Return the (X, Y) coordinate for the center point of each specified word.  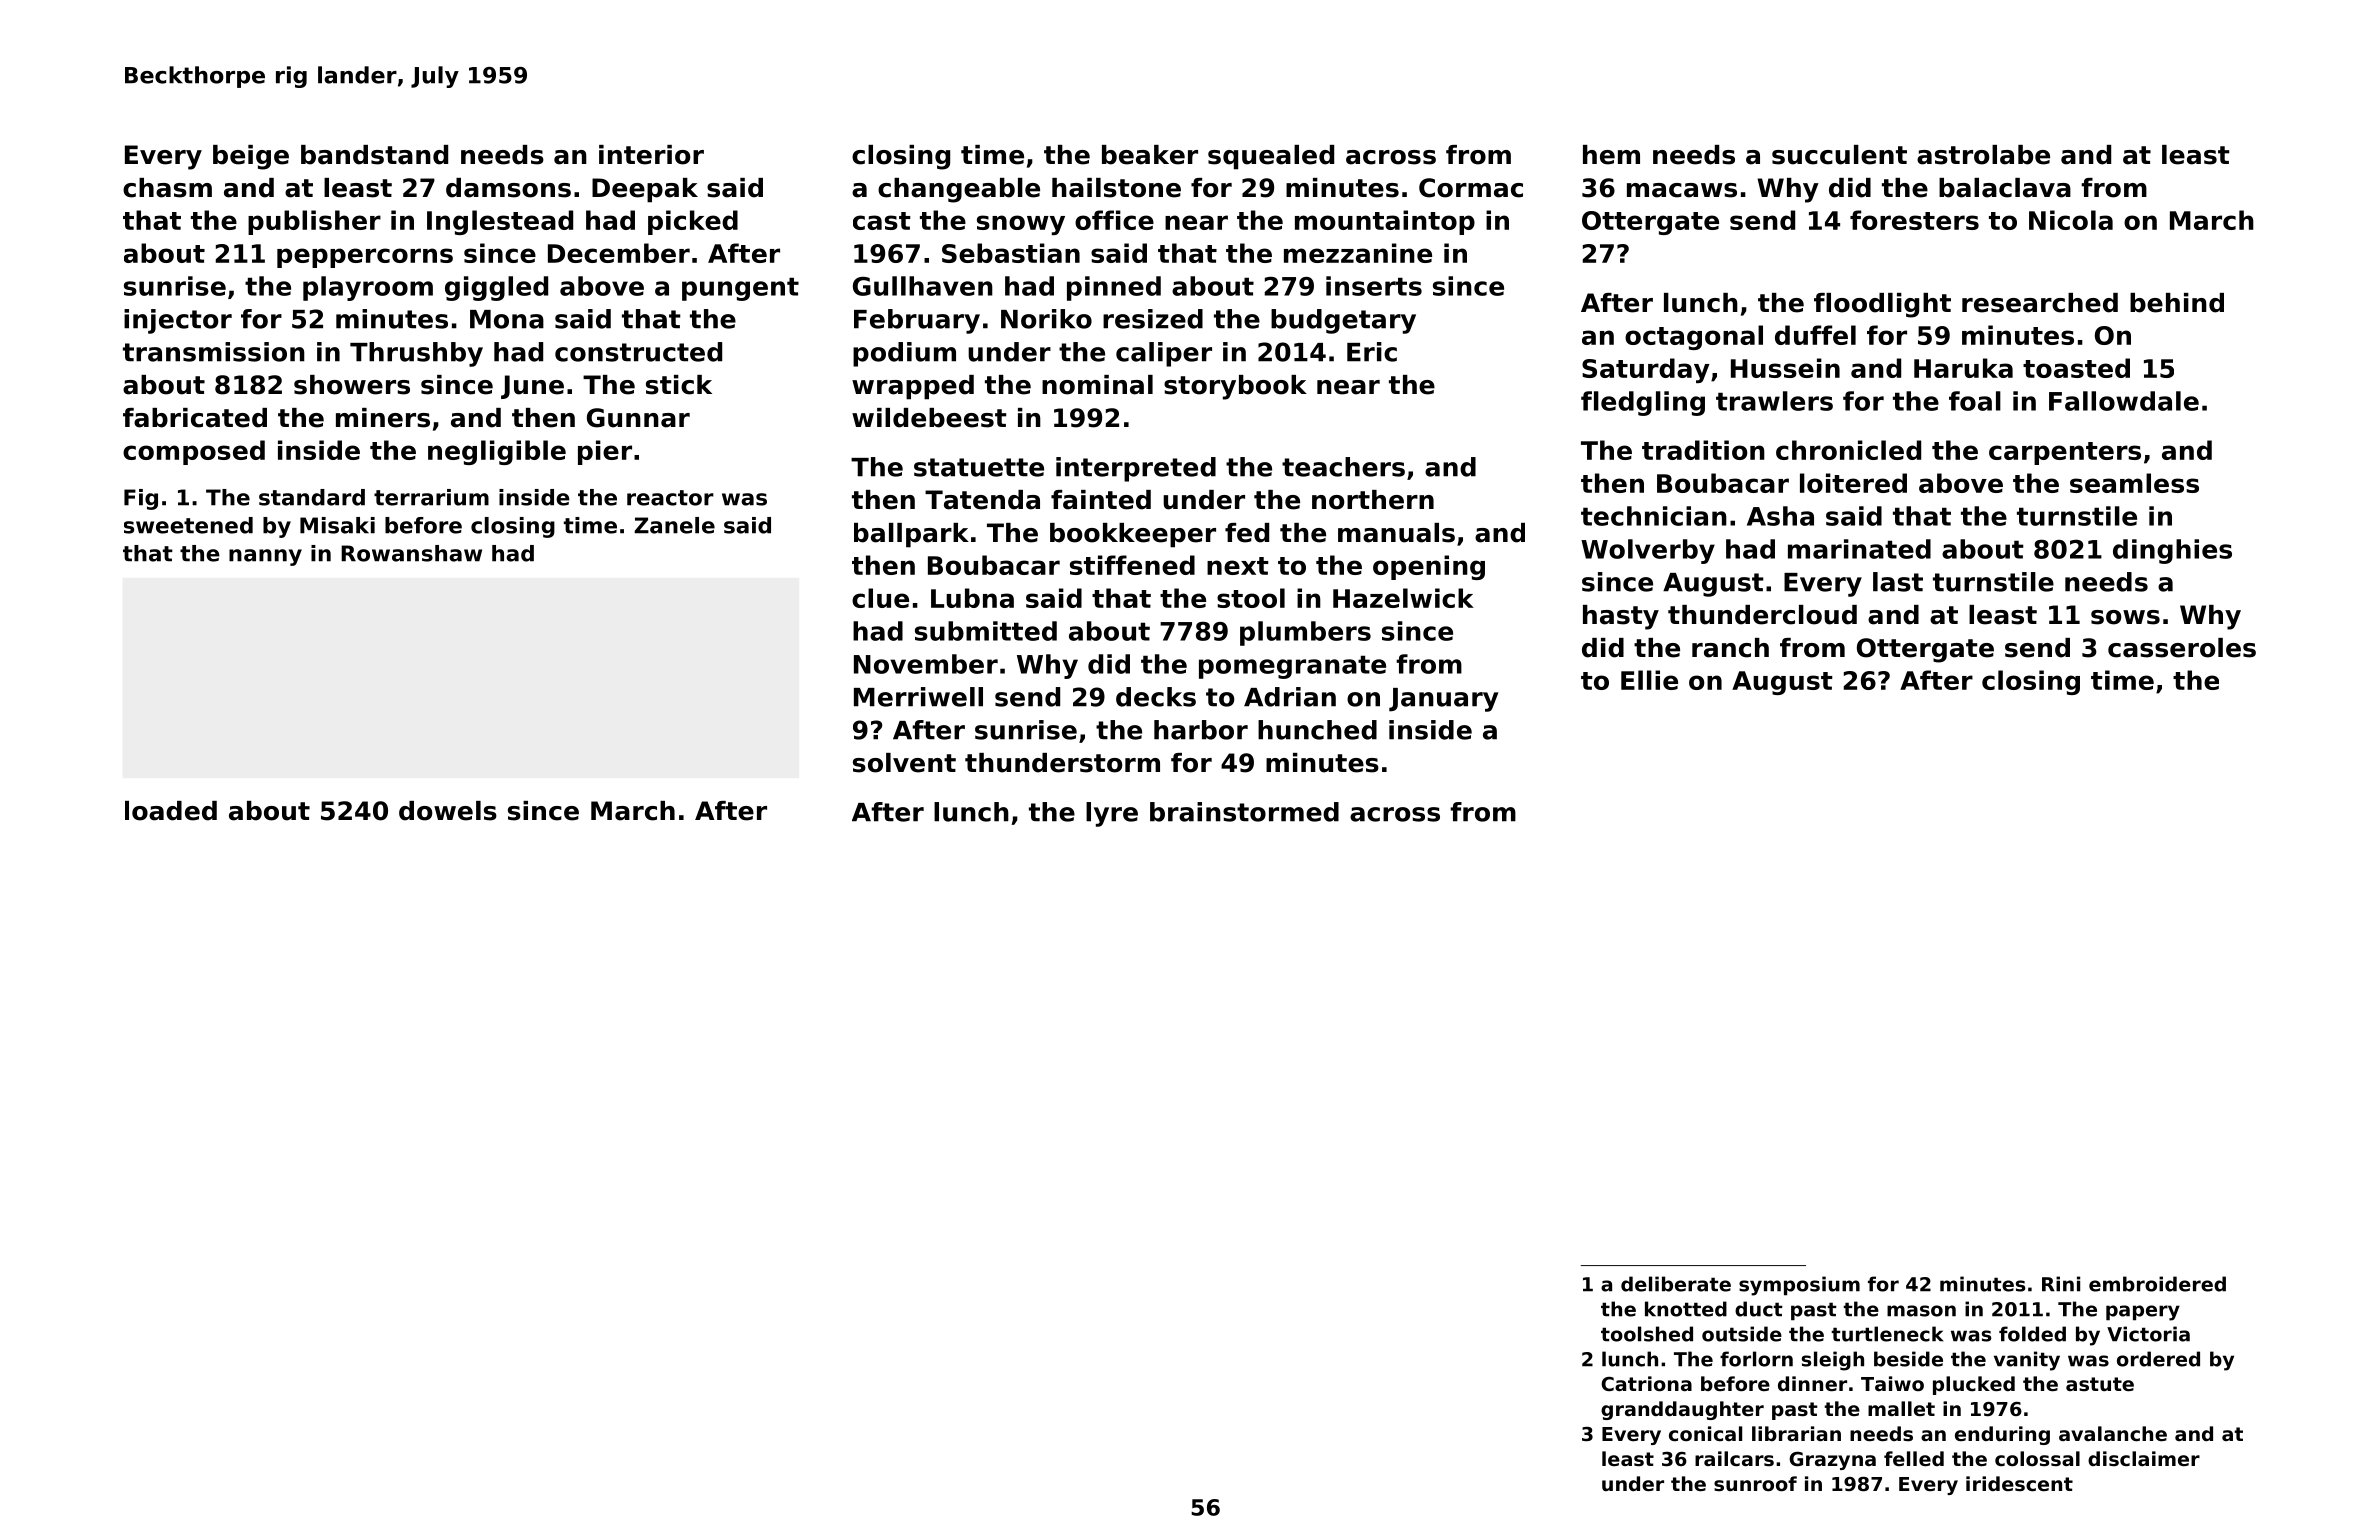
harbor (1201, 730)
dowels (448, 811)
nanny (265, 557)
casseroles (2182, 648)
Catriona (1646, 1383)
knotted (1686, 1309)
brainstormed (1244, 812)
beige (251, 157)
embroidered (2157, 1284)
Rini (2061, 1284)
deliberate (1676, 1284)
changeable (959, 190)
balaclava (2005, 188)
